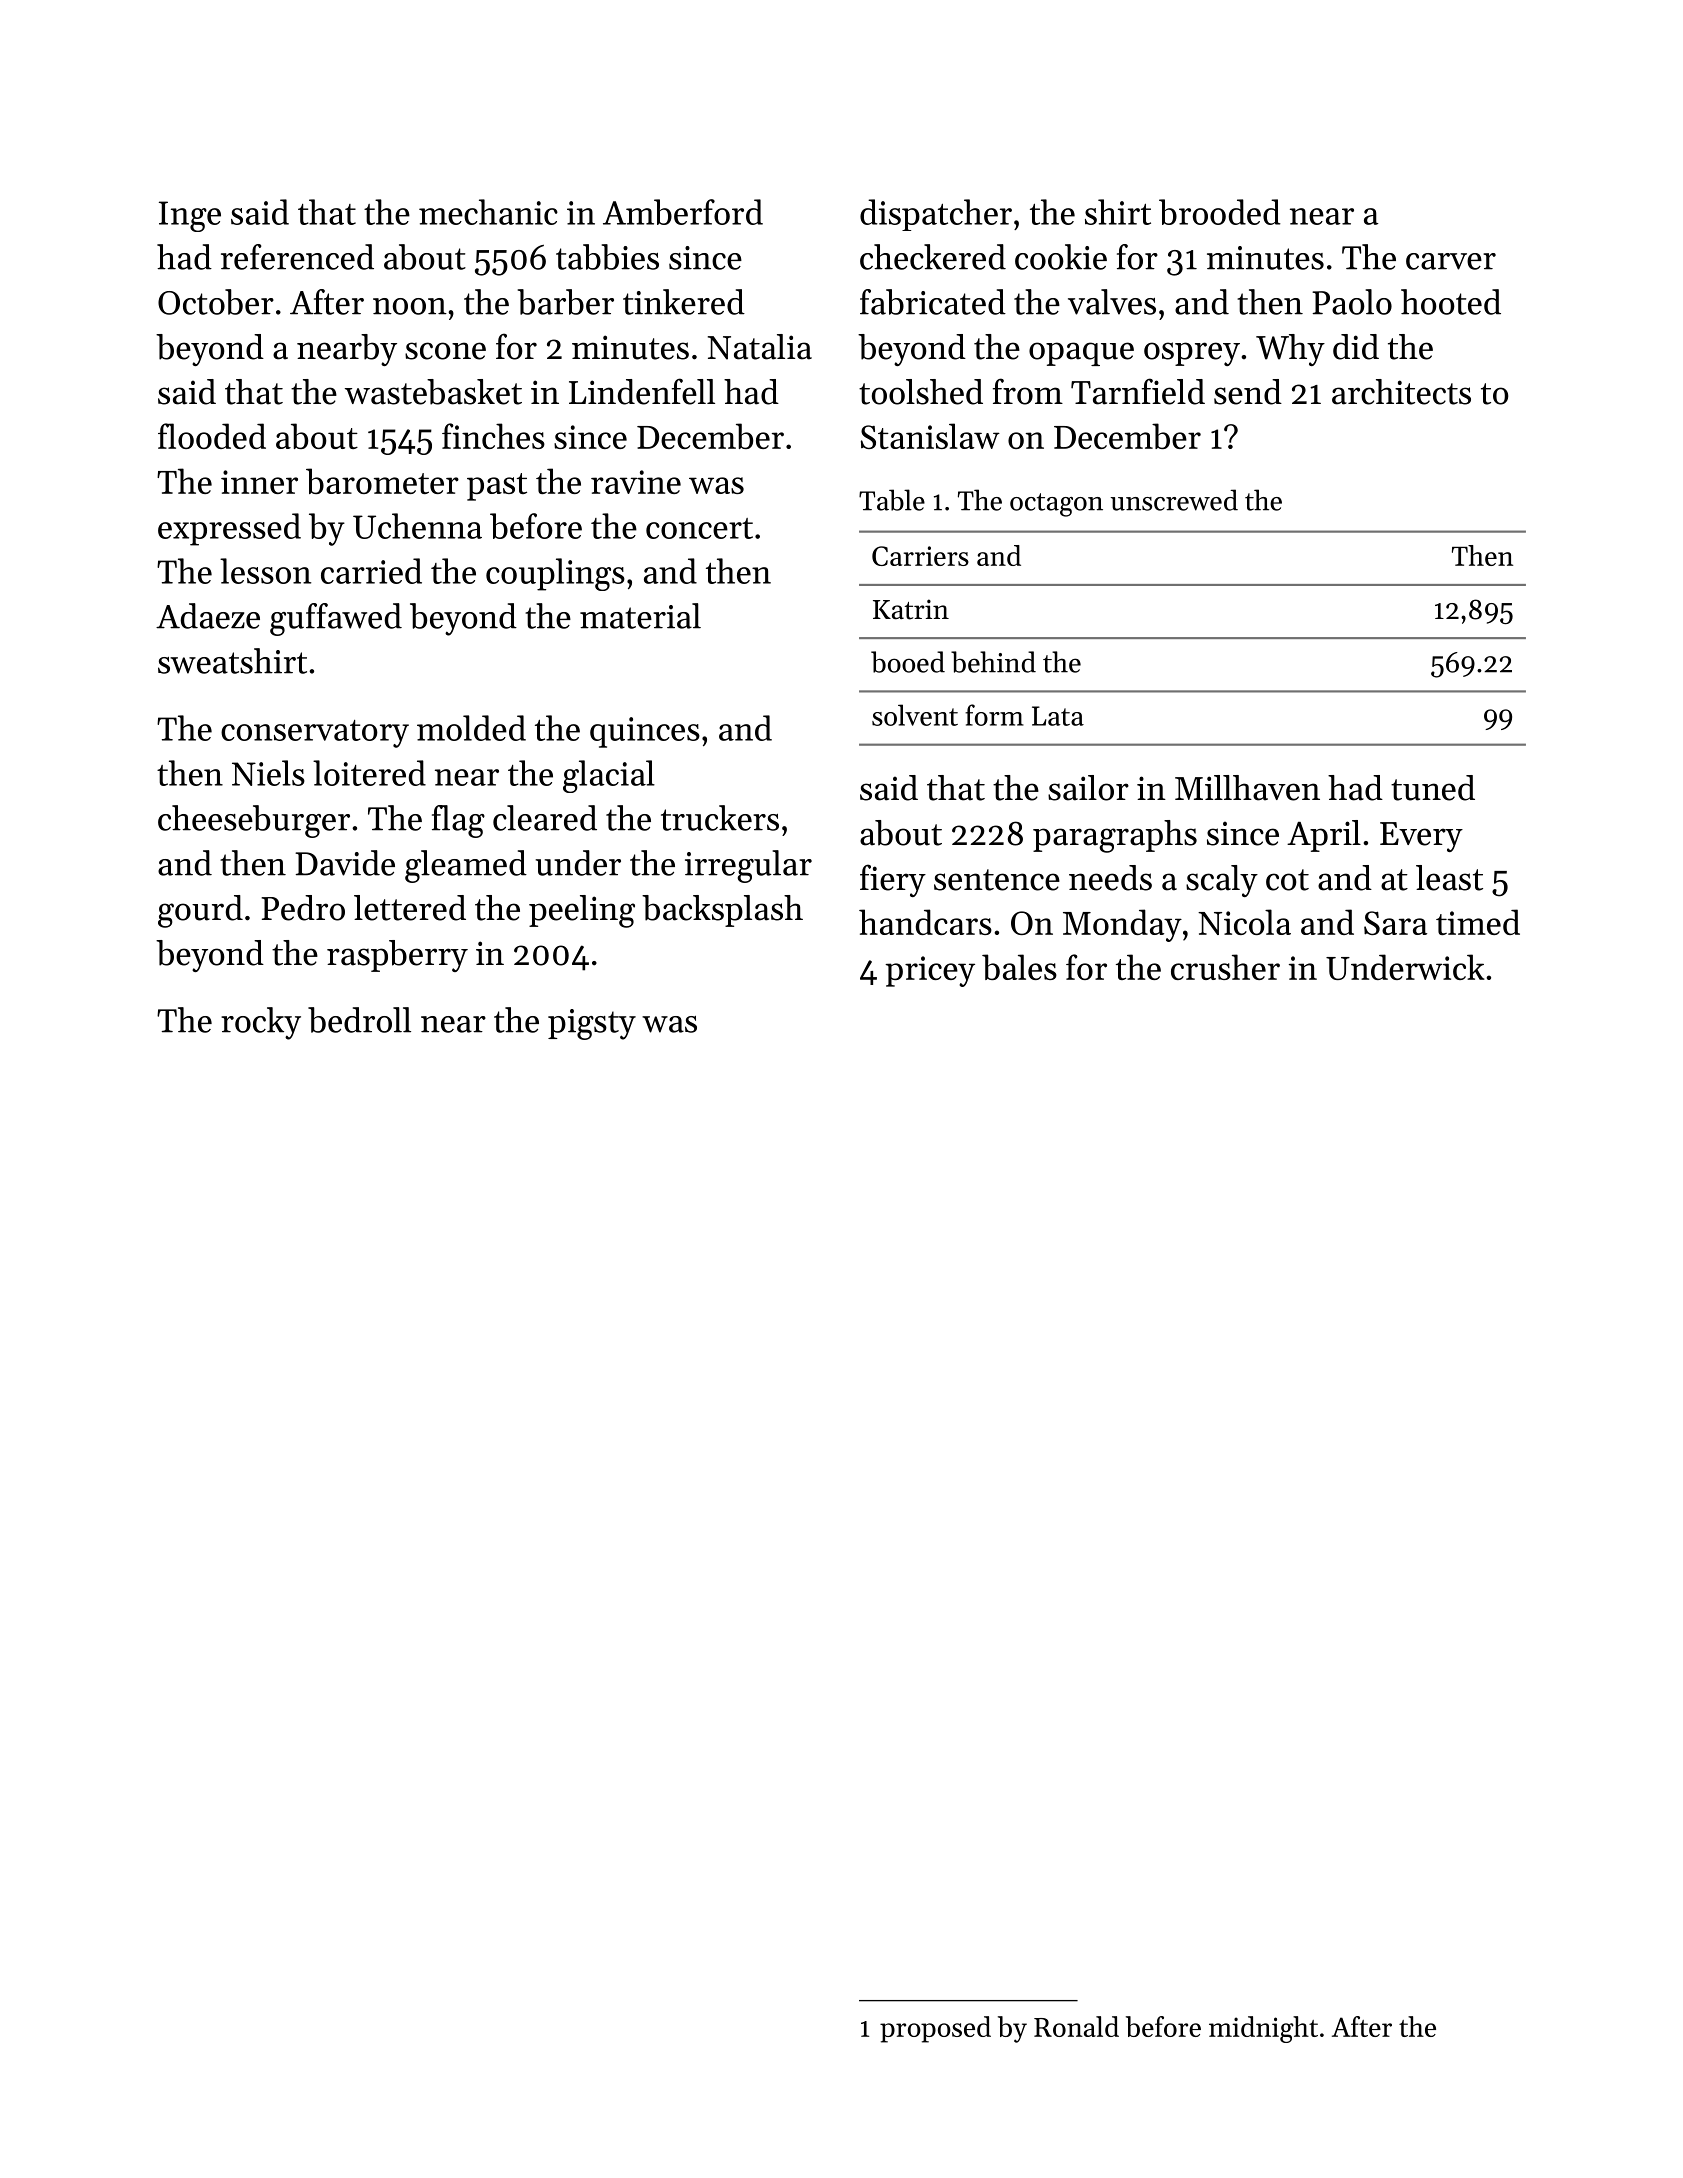 Image resolution: width=1683 pixels, height=2178 pixels. Describe the element at coordinates (261, 1023) in the screenshot. I see `rocky` at that location.
